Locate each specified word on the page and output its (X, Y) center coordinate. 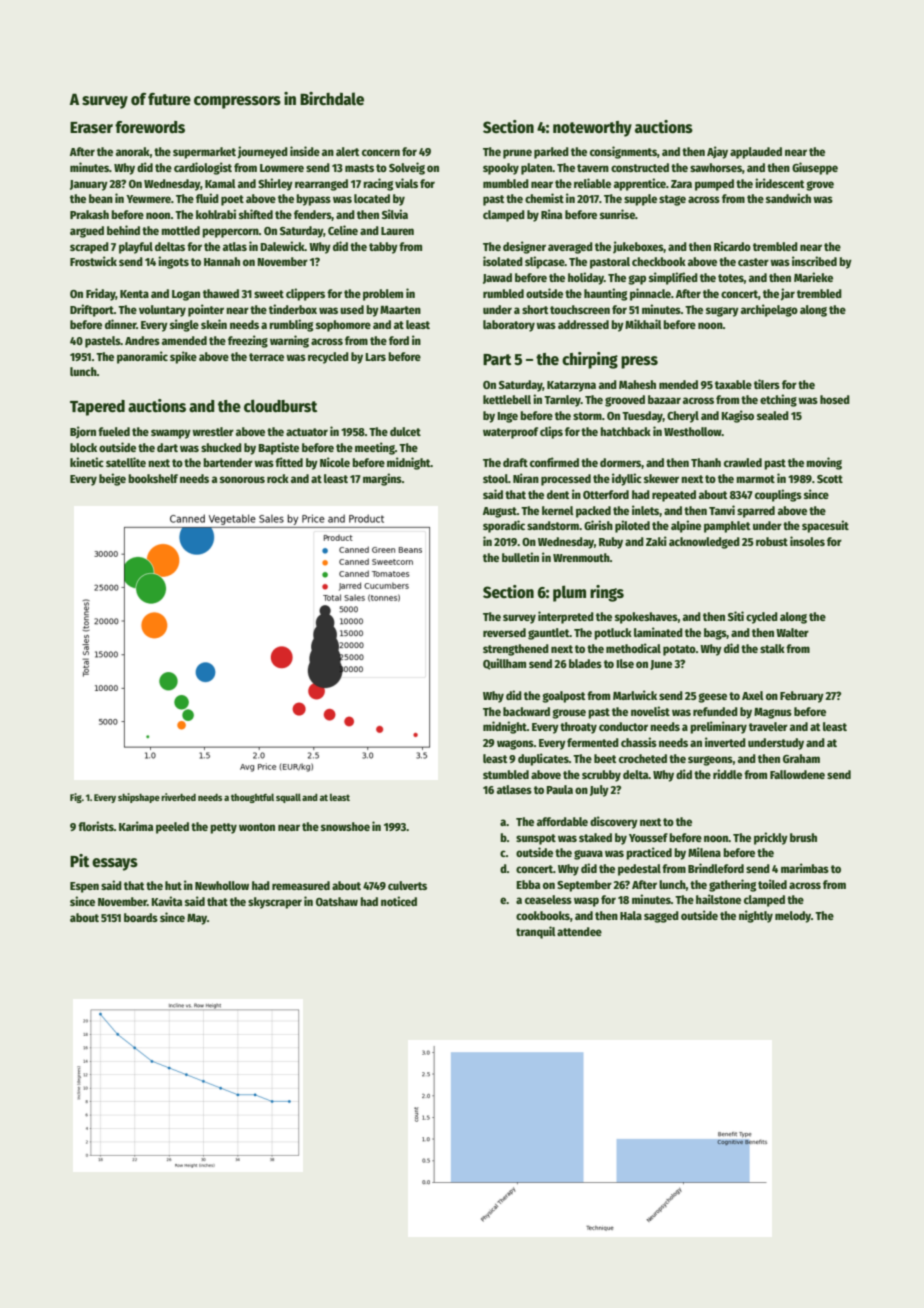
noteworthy (592, 129)
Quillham (504, 664)
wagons (515, 745)
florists (96, 826)
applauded (756, 153)
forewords (150, 127)
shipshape (139, 798)
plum (569, 593)
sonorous (242, 479)
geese (712, 698)
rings (607, 593)
